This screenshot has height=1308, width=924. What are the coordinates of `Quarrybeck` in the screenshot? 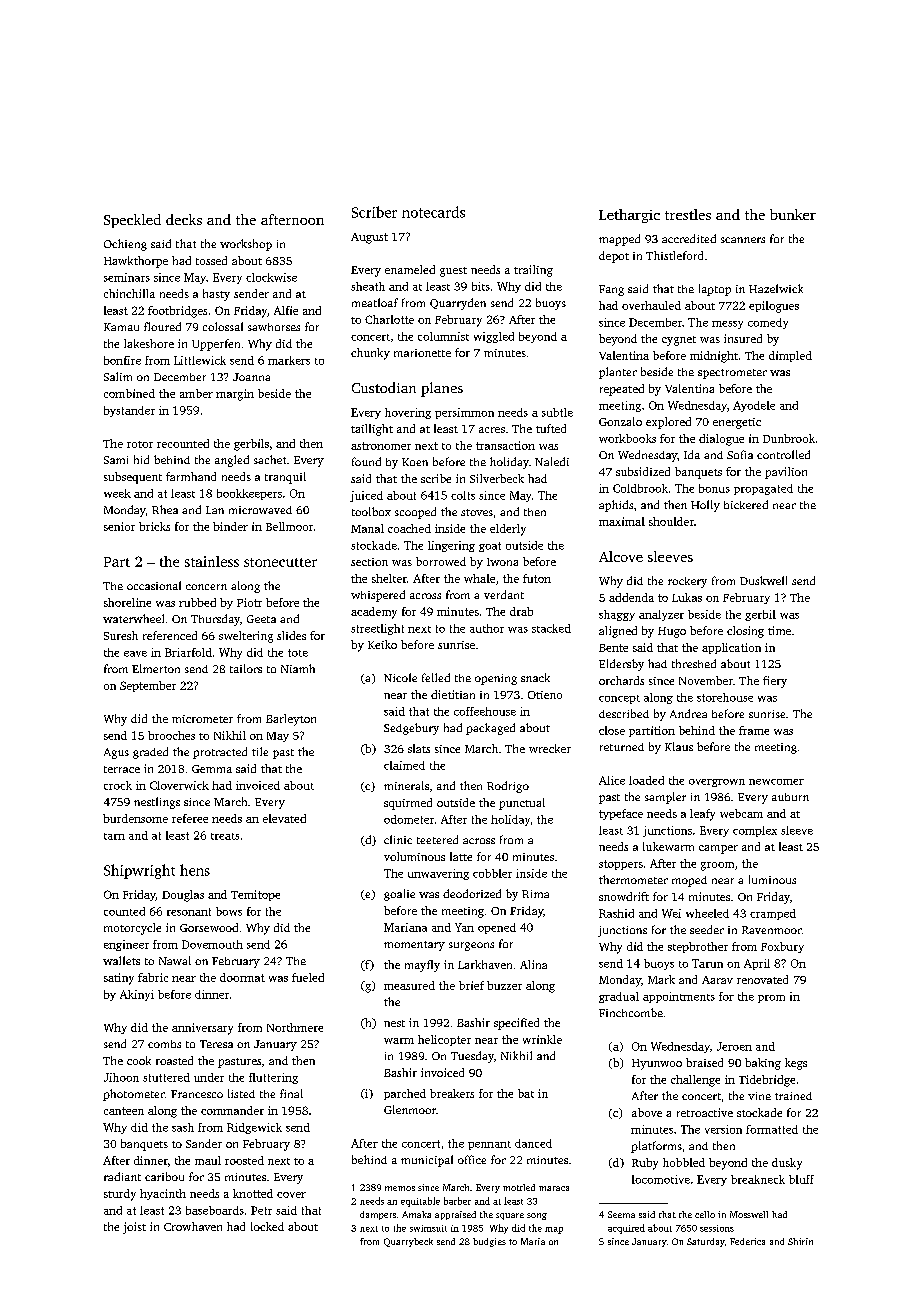 It's located at (408, 1242).
